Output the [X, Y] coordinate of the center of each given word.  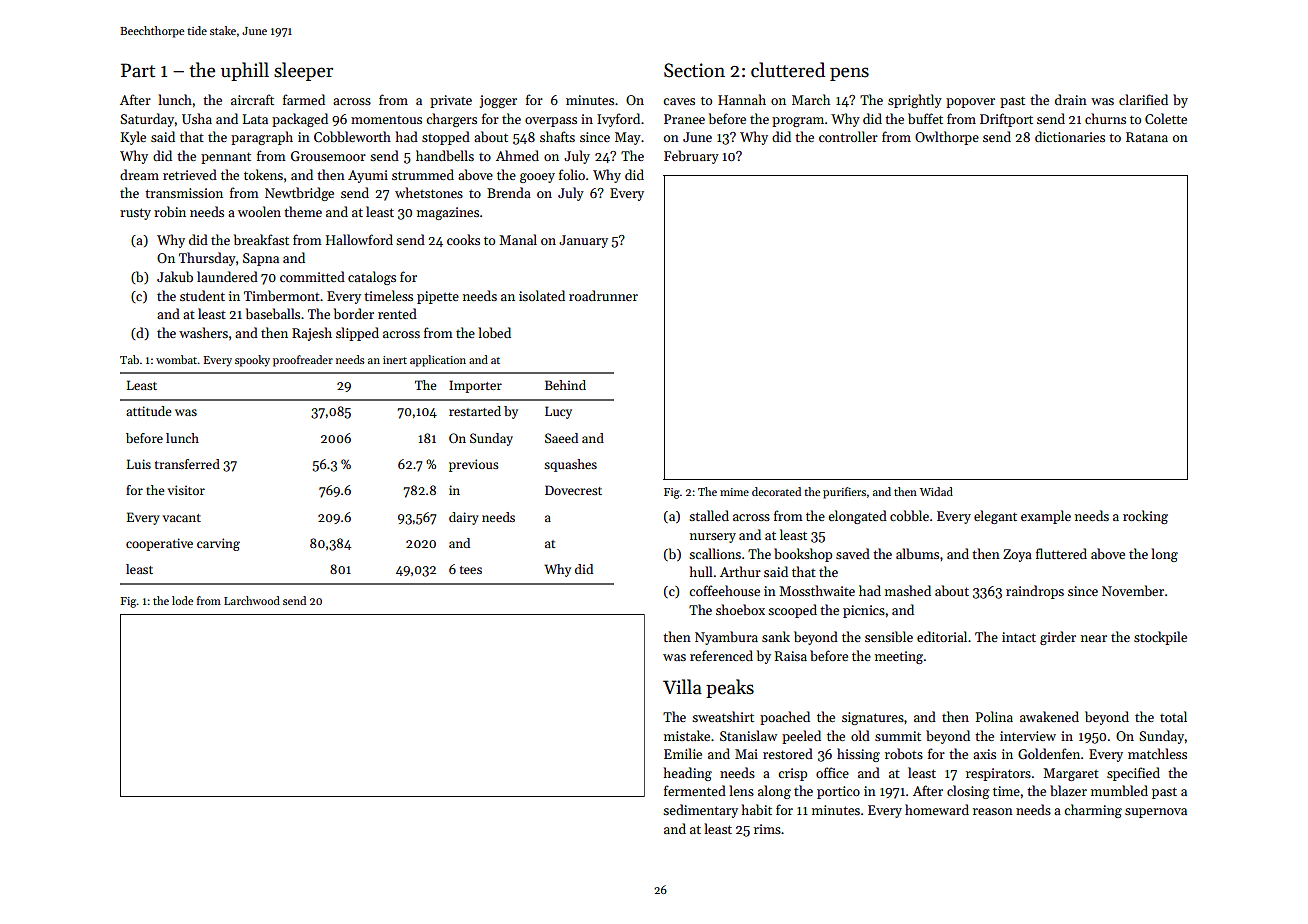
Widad [936, 491]
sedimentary [700, 811]
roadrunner [603, 295]
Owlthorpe [947, 138]
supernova [1156, 813]
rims [767, 829]
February [691, 157]
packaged [300, 120]
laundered [227, 276]
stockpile [1160, 638]
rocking [1145, 517]
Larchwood [252, 600]
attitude [148, 411]
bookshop [803, 555]
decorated [776, 491]
